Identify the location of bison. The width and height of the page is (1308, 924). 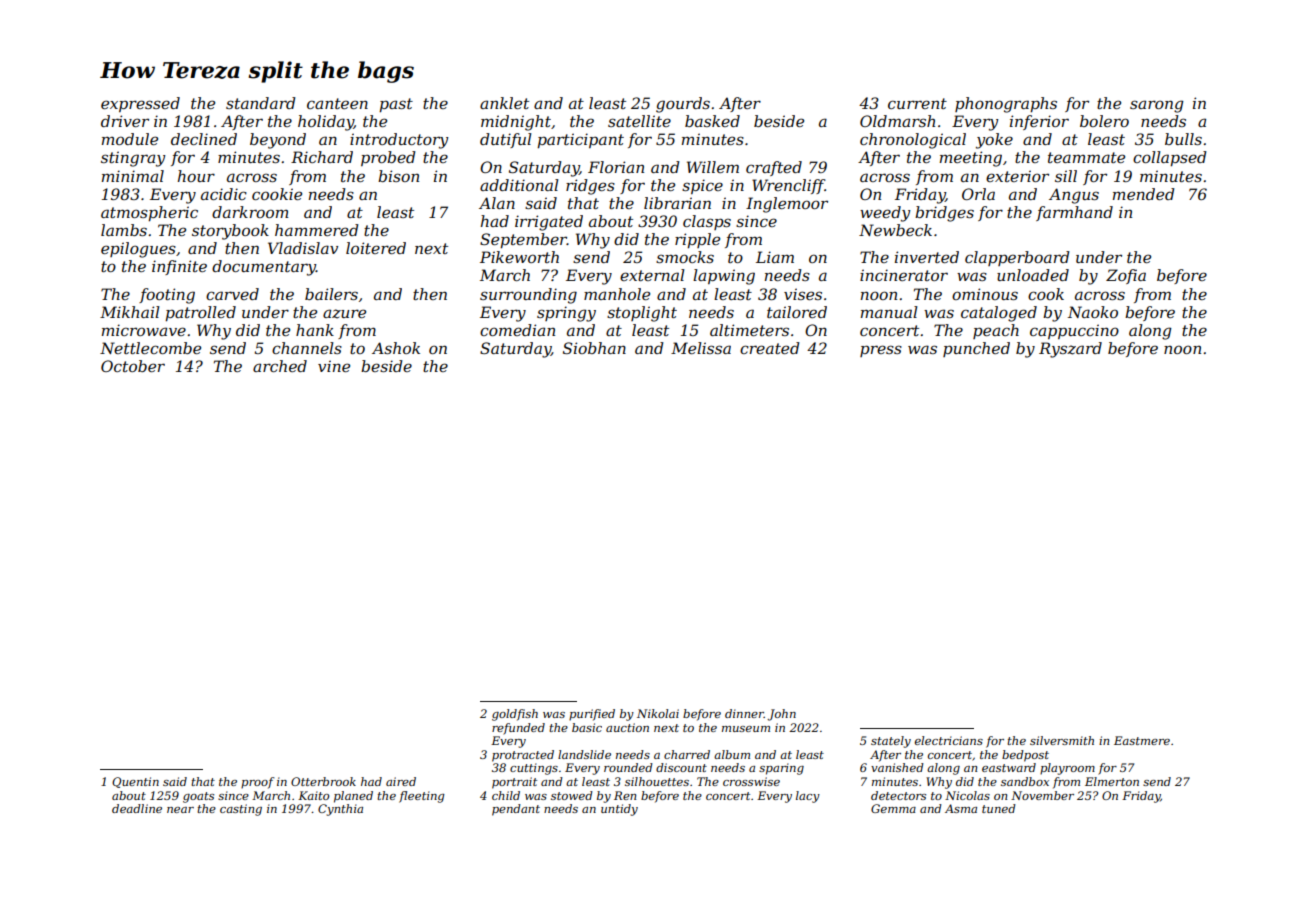
(398, 176).
